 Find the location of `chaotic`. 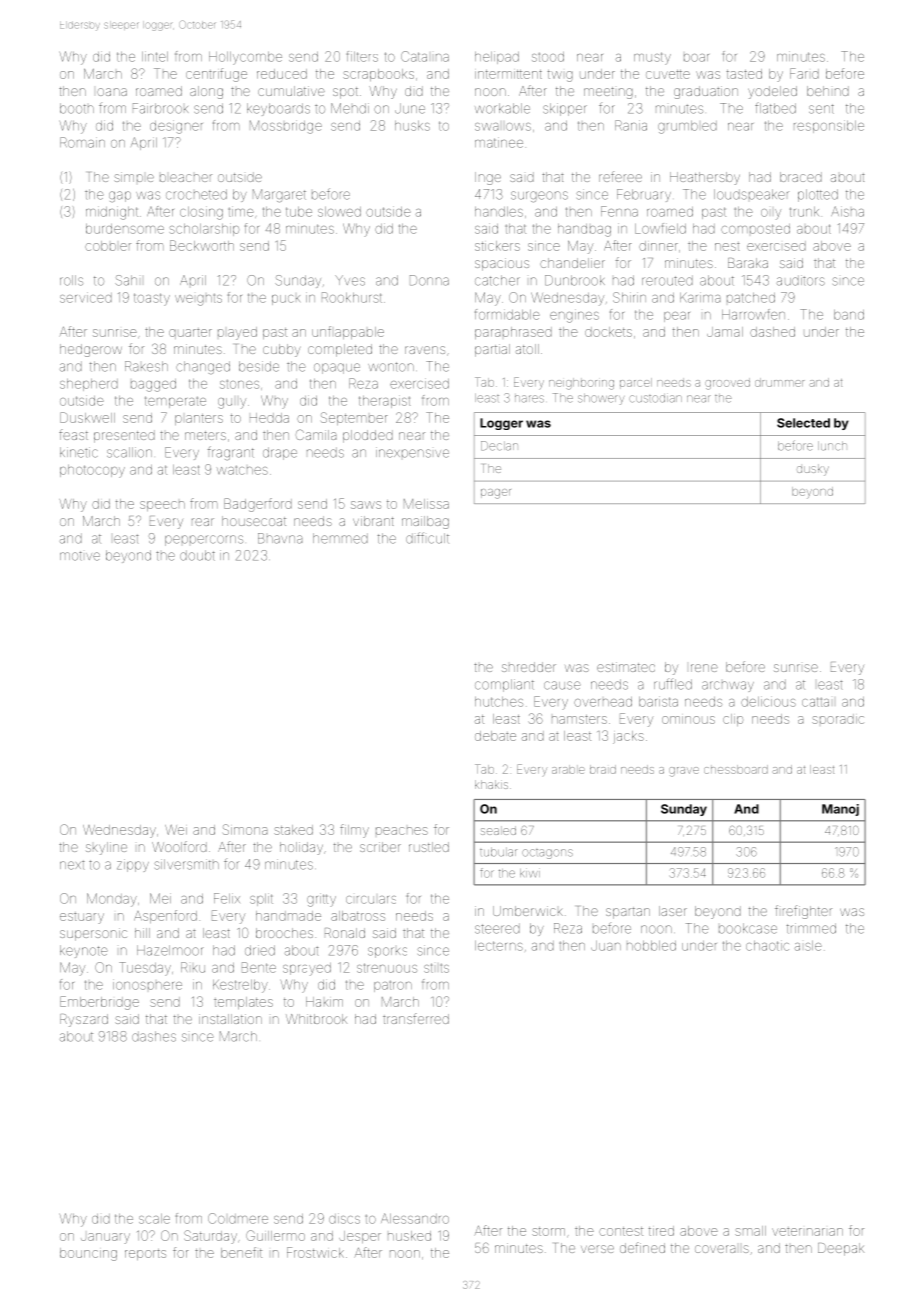

chaotic is located at coordinates (767, 945).
